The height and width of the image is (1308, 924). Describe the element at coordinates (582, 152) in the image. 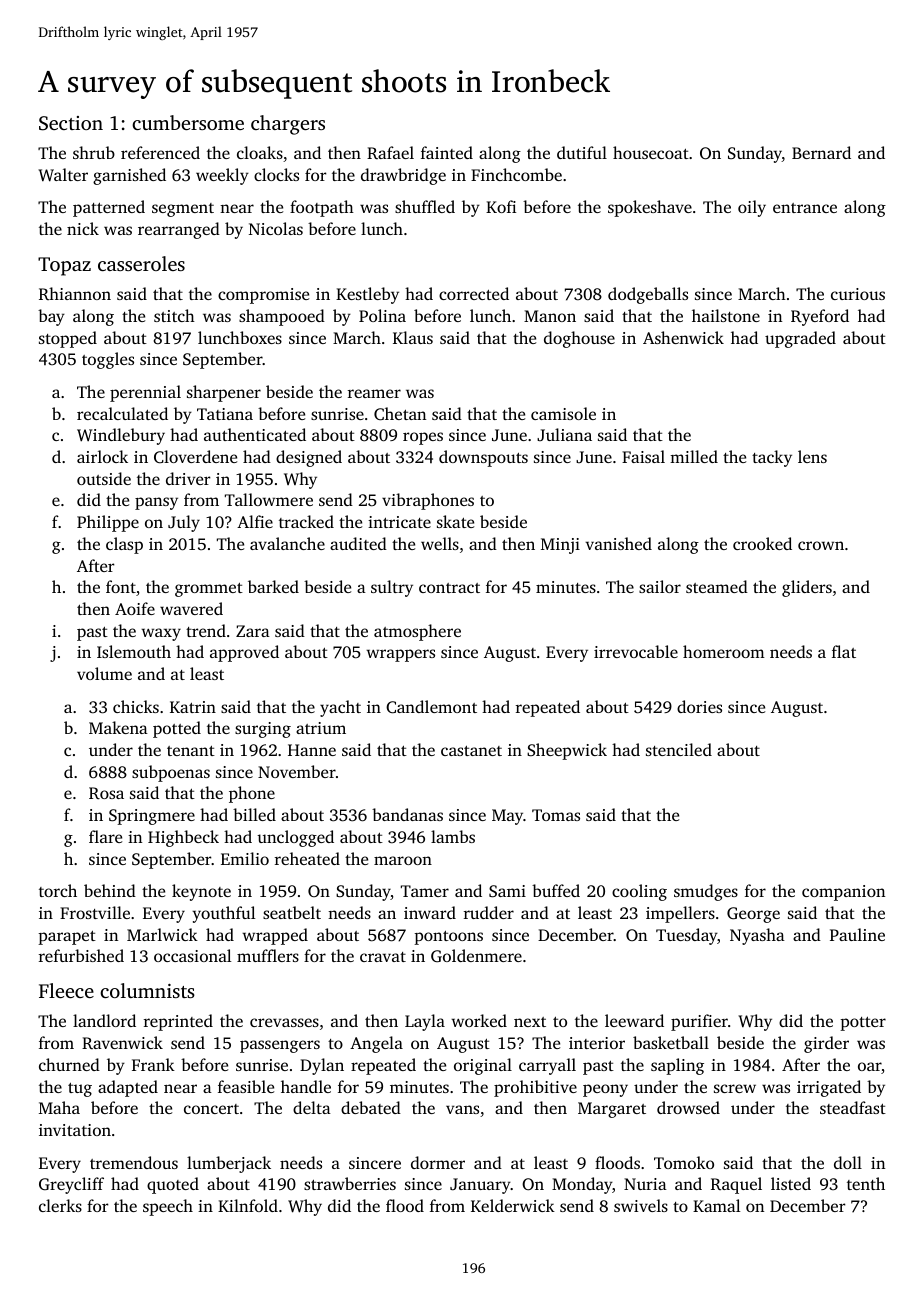

I see `dutiful` at that location.
